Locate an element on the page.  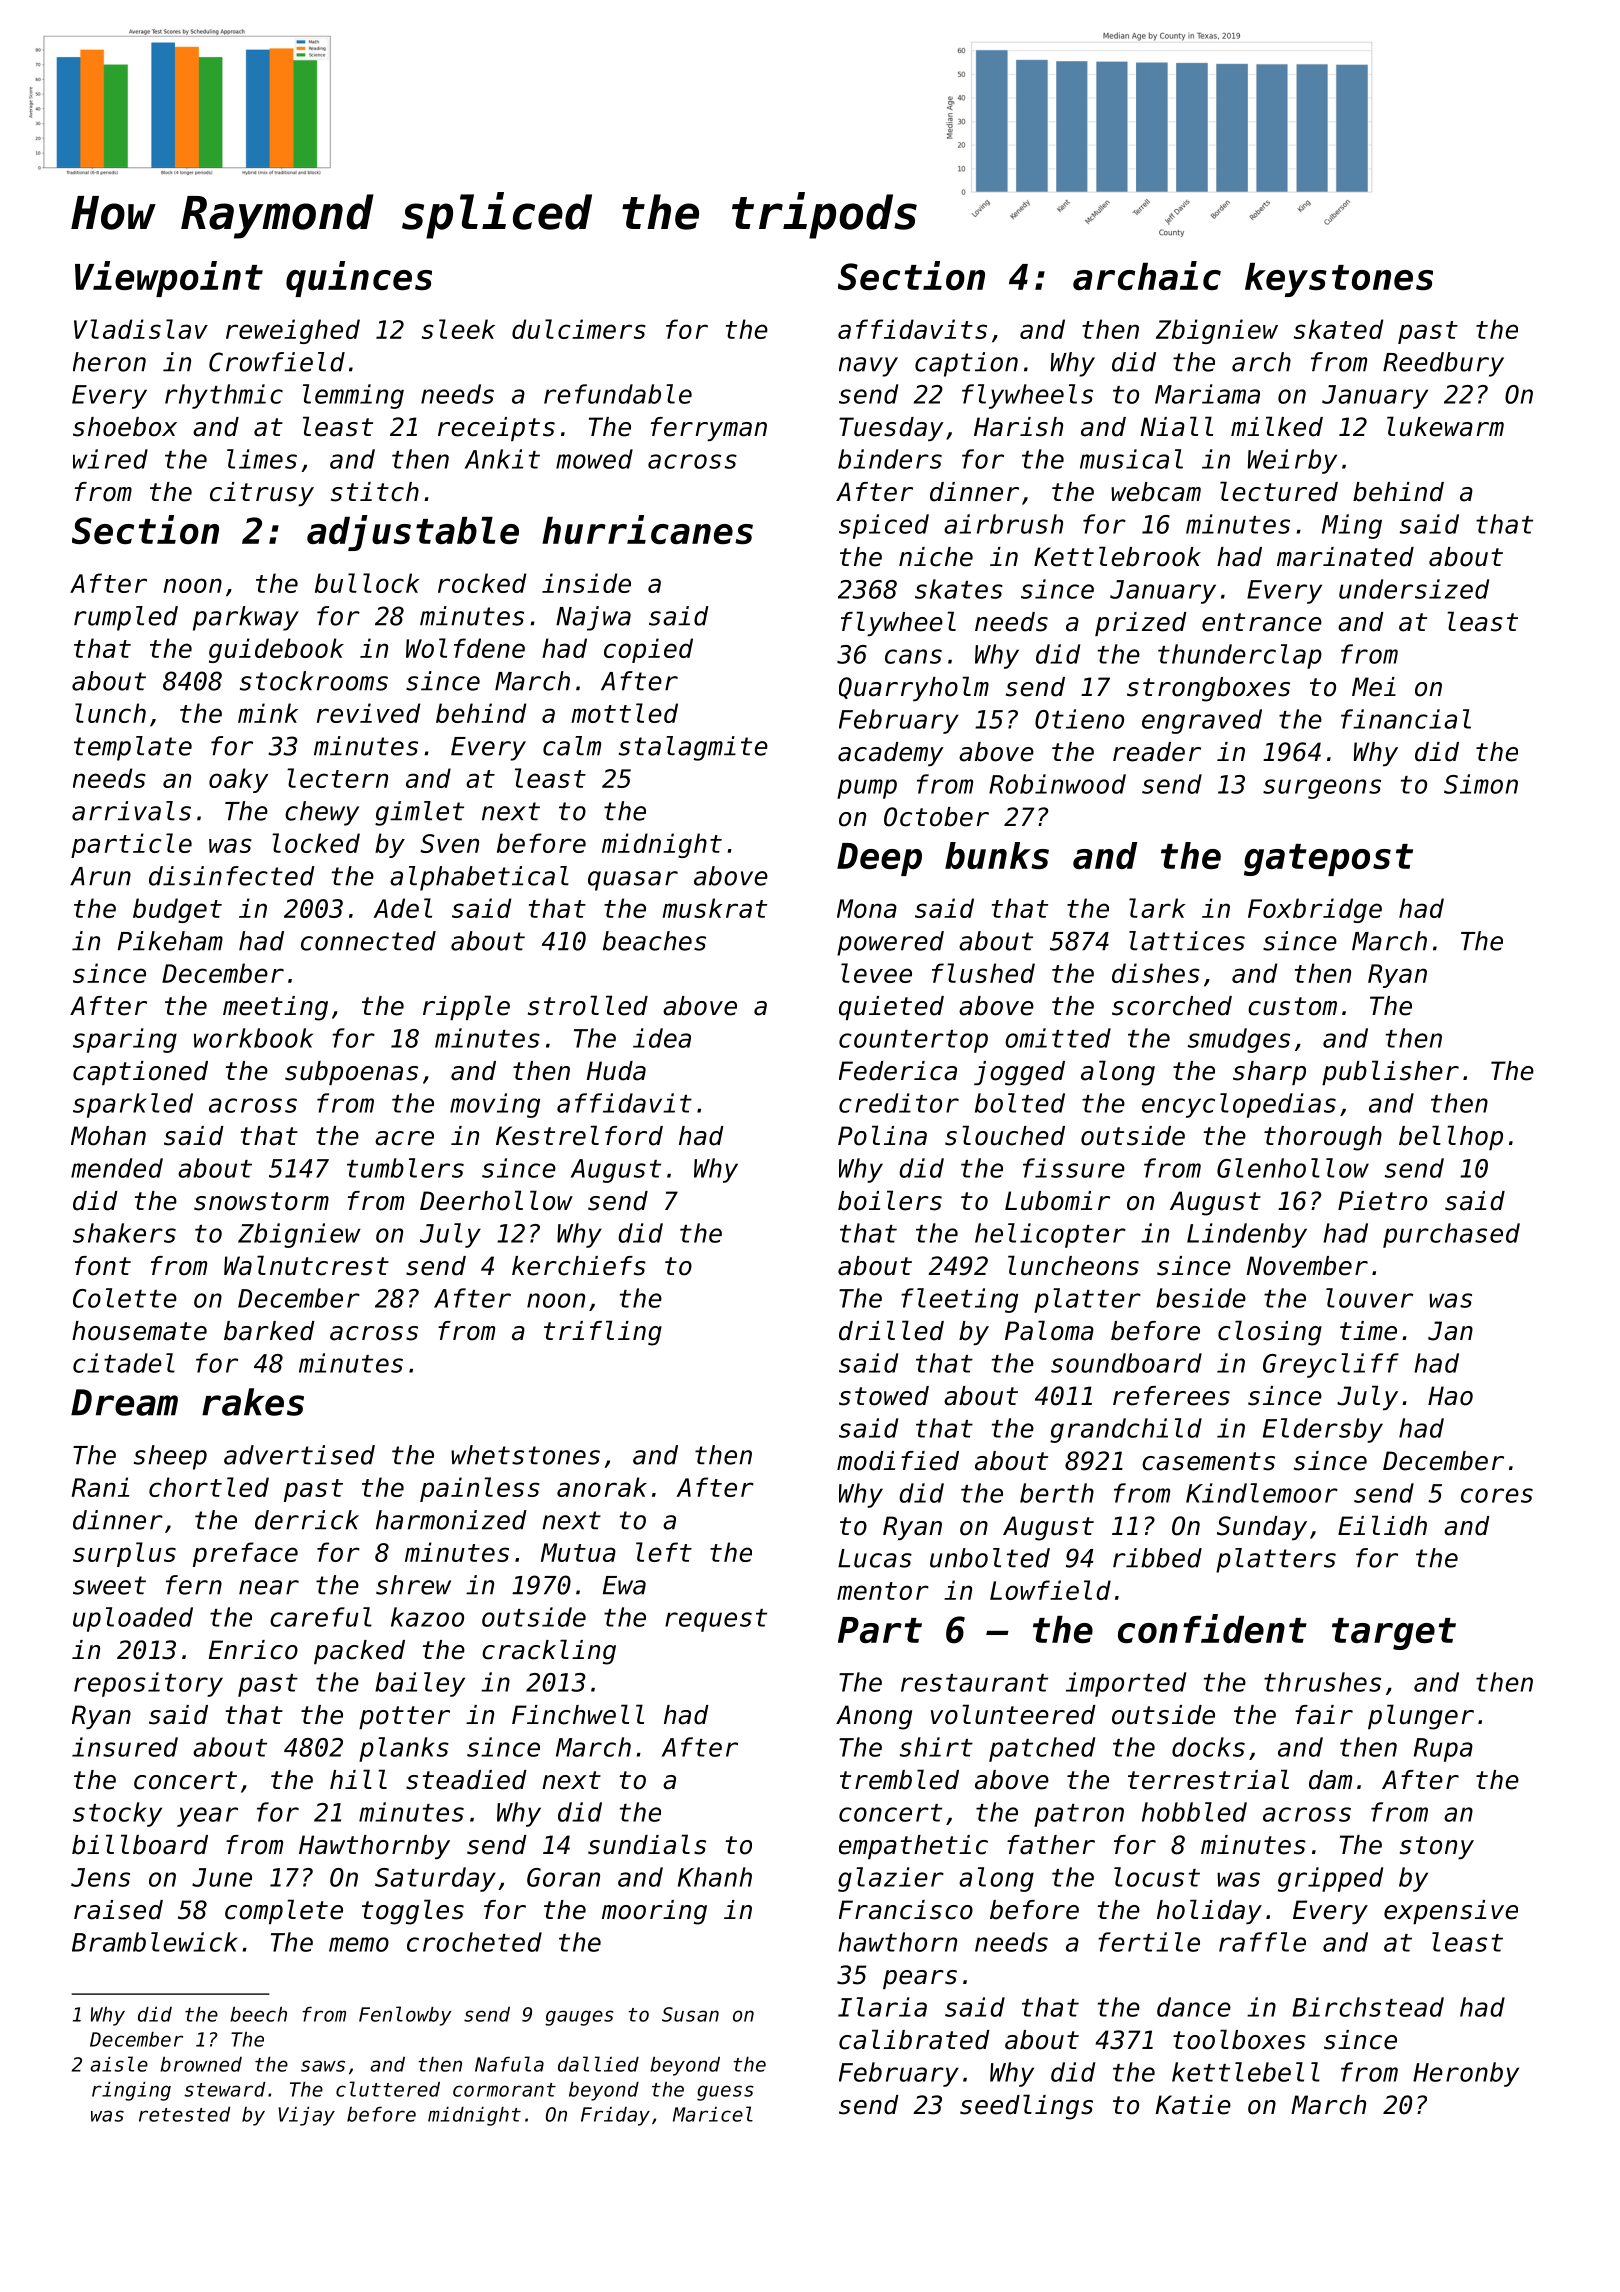
stitch is located at coordinates (375, 492).
